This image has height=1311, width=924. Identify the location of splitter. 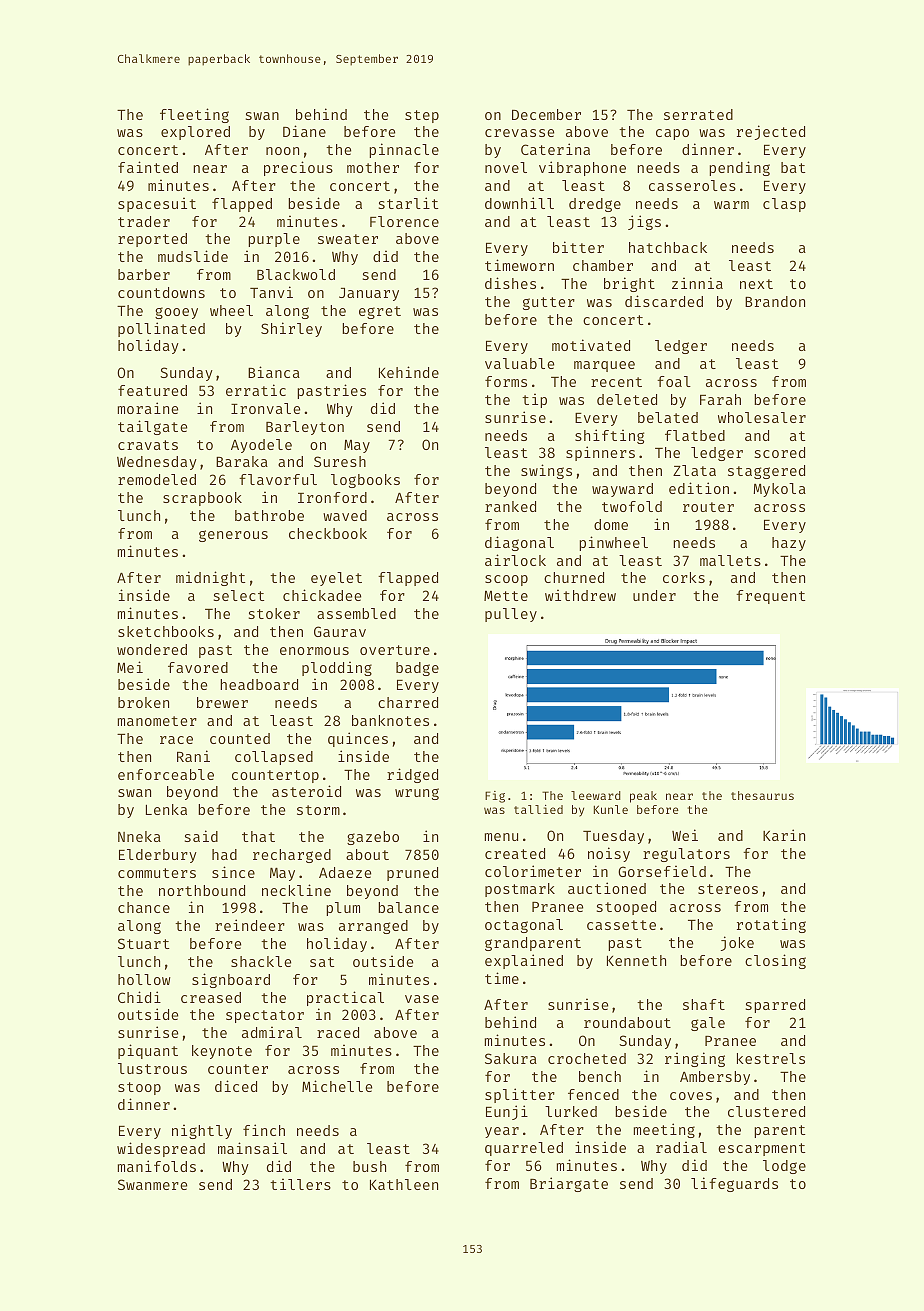
(520, 1095).
